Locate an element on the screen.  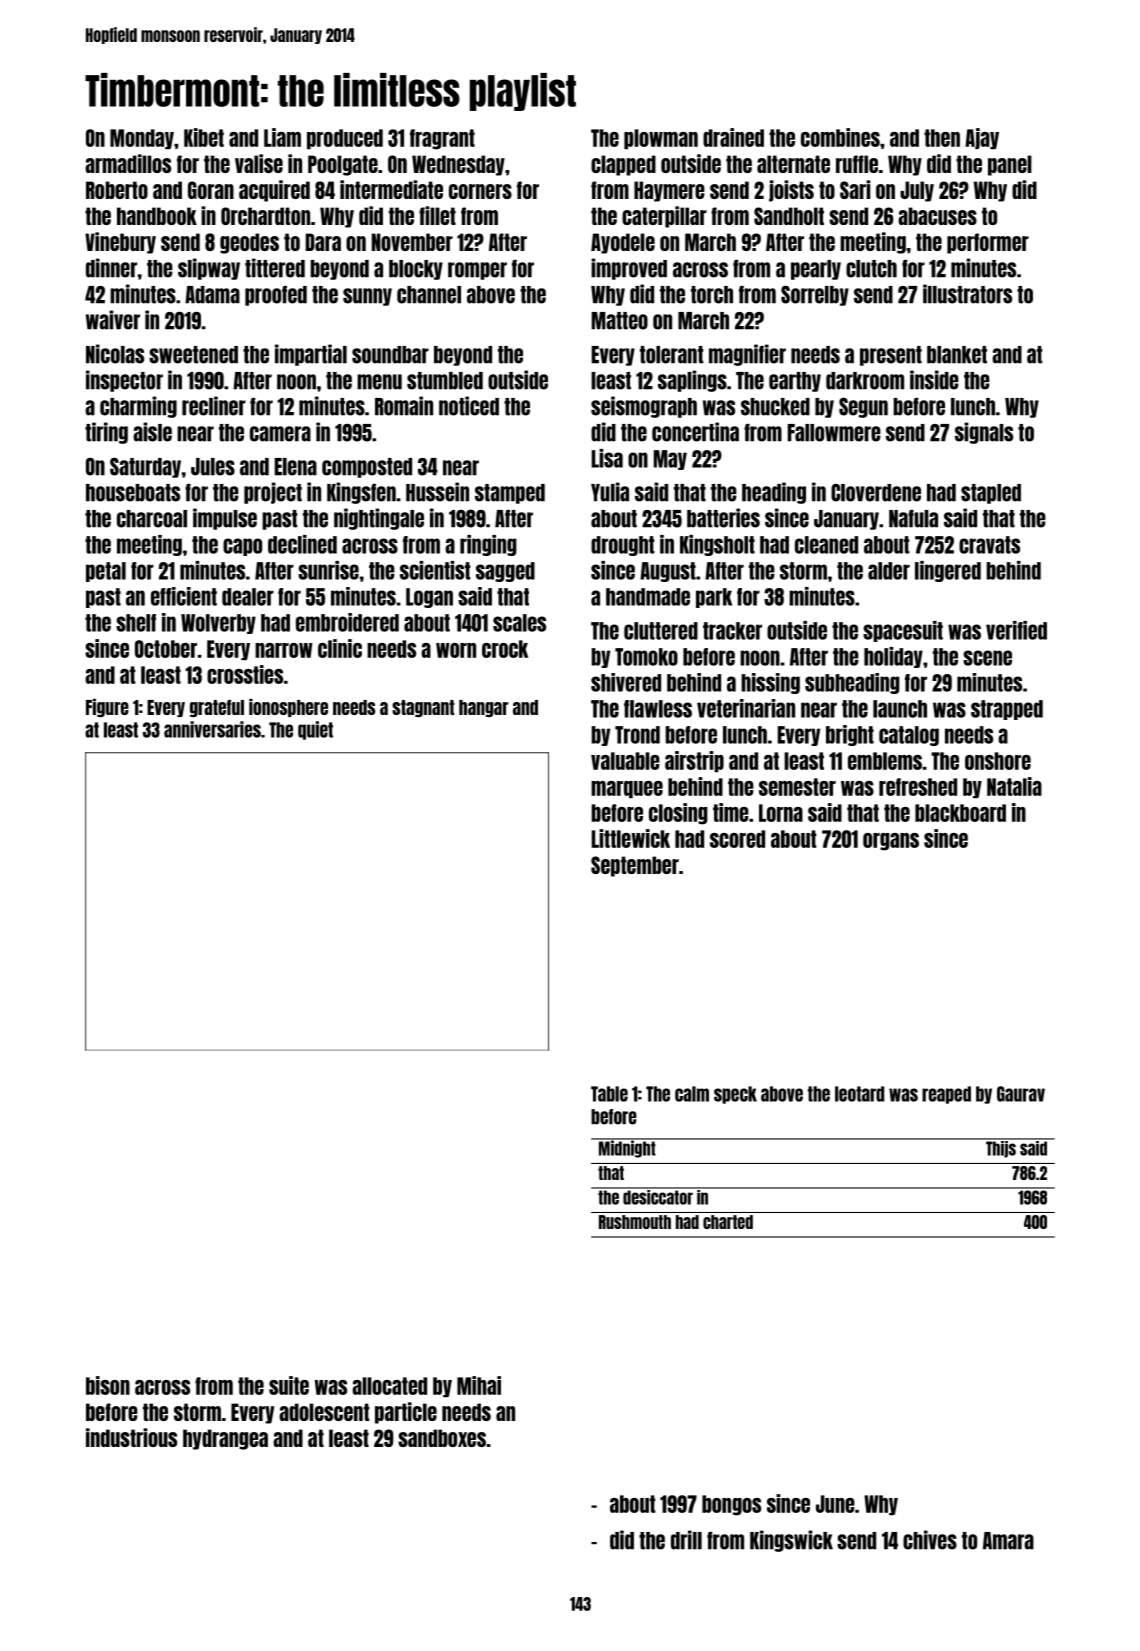
suite is located at coordinates (289, 1385).
